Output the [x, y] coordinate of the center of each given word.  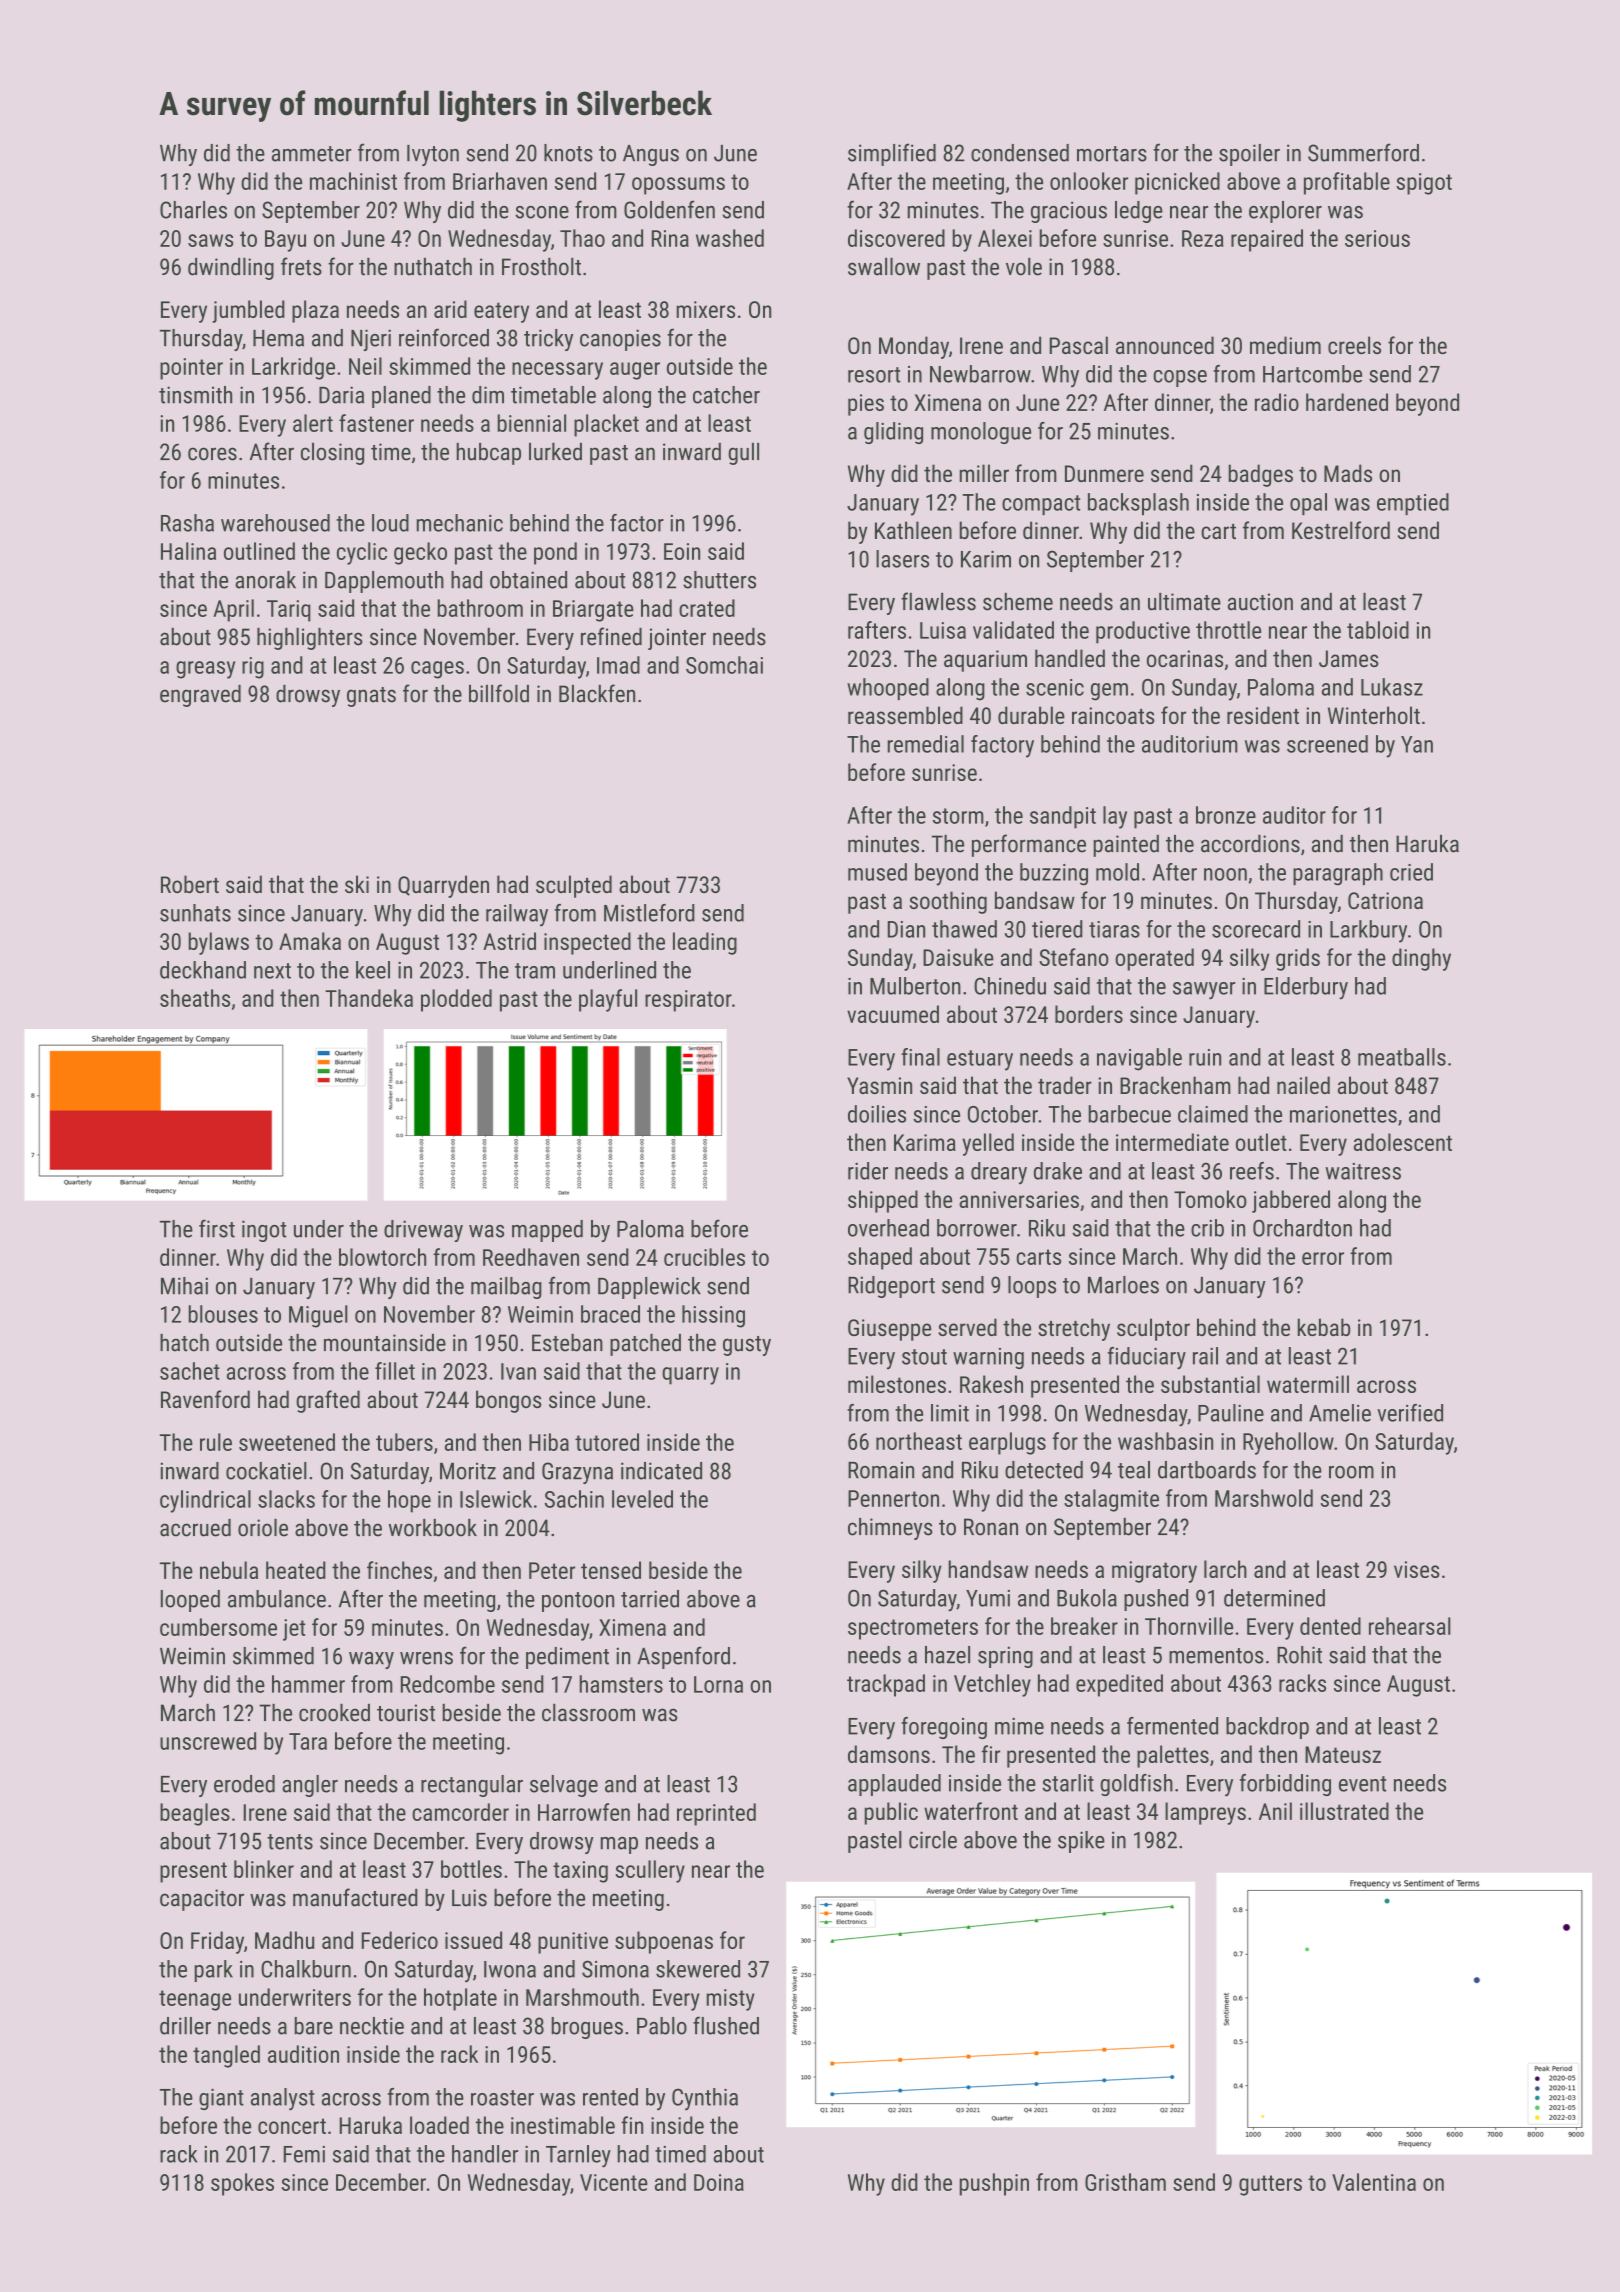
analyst [283, 2099]
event [1362, 1784]
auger [635, 371]
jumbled [248, 311]
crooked [334, 1713]
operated [1154, 959]
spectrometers [913, 1629]
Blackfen [597, 693]
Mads [1348, 473]
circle [933, 1840]
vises [1417, 1569]
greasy [205, 670]
